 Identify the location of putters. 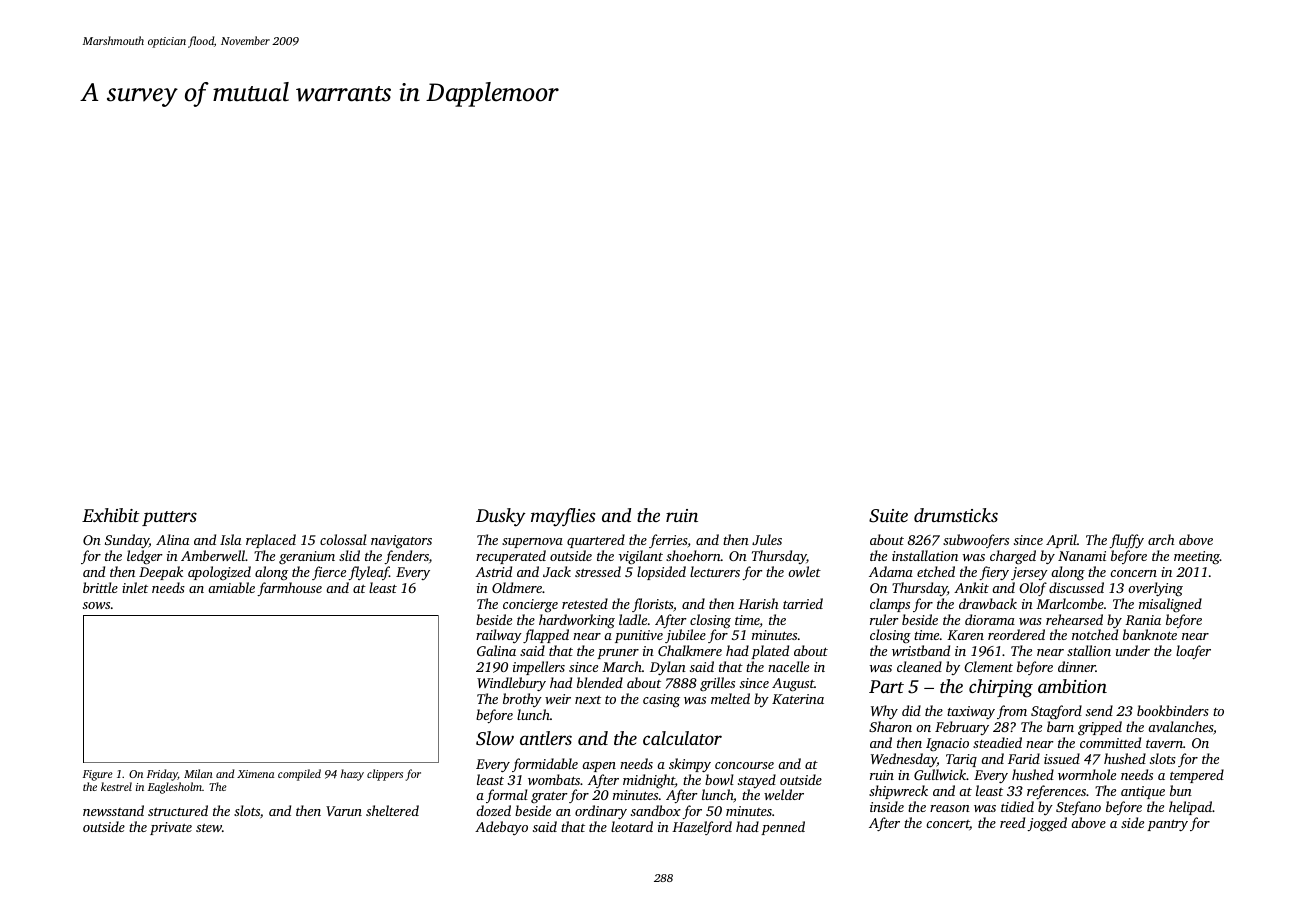
(169, 518).
